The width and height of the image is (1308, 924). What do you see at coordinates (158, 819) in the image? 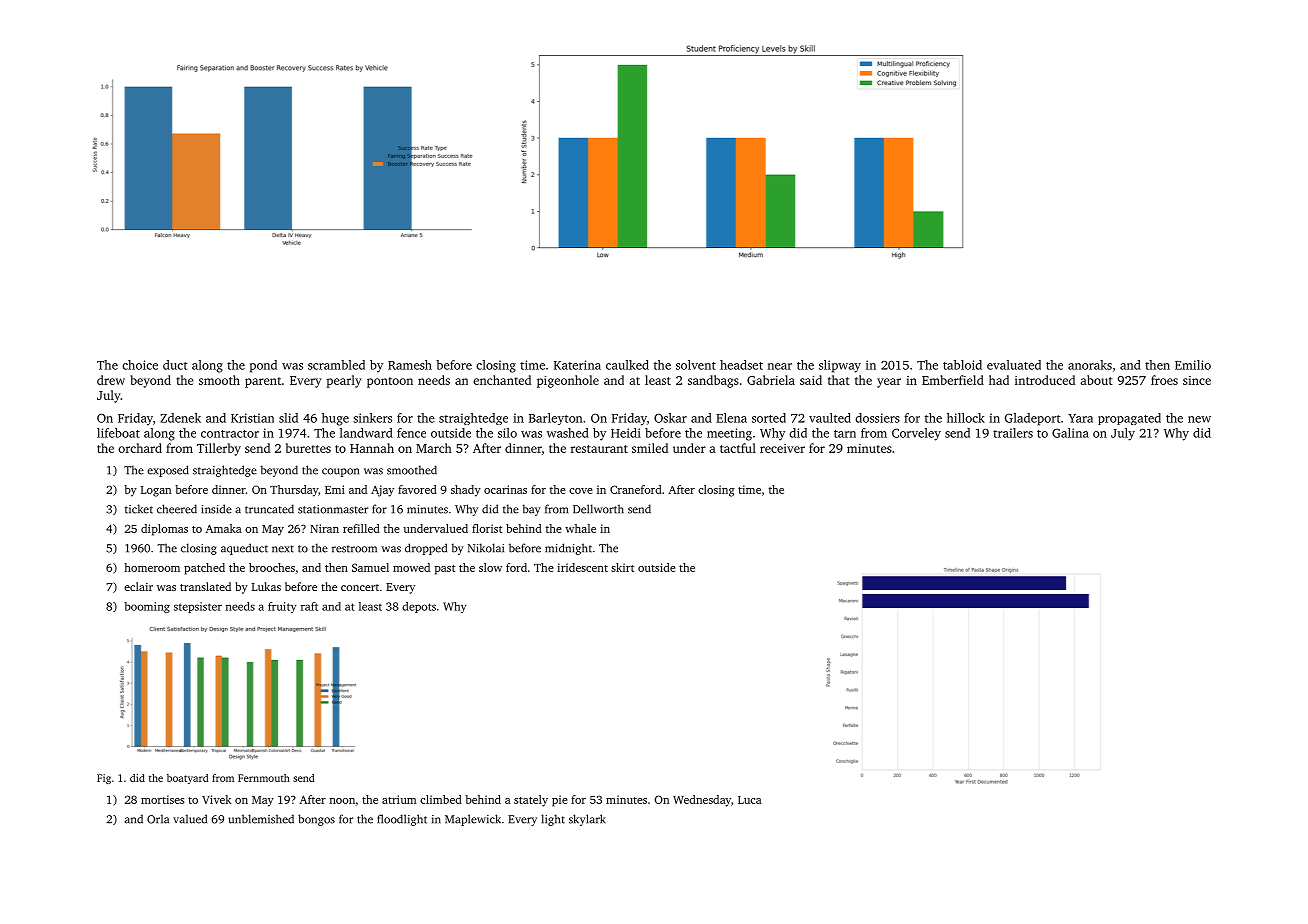
I see `Orla` at bounding box center [158, 819].
